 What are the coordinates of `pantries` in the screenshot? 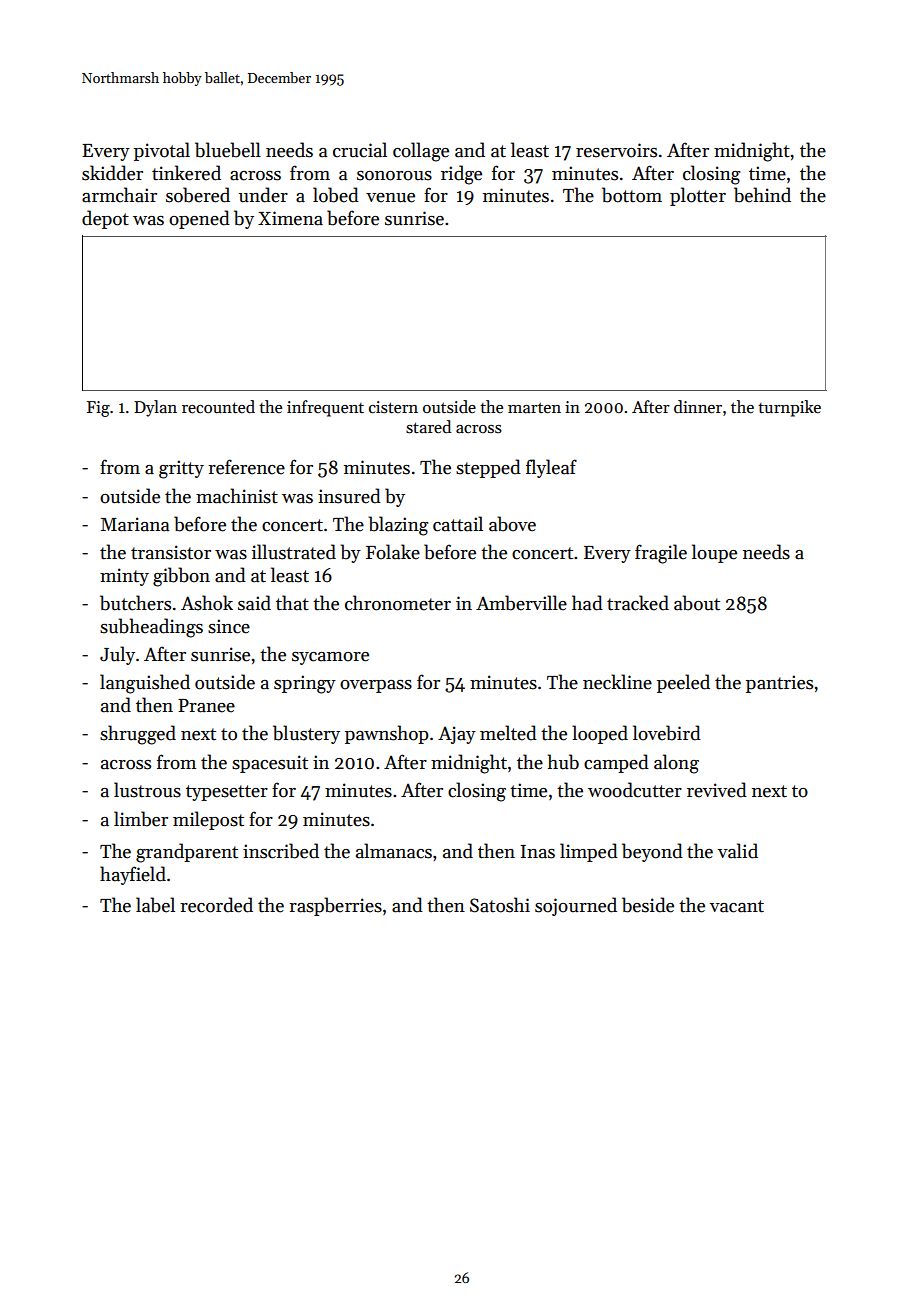 It's located at (779, 684).
